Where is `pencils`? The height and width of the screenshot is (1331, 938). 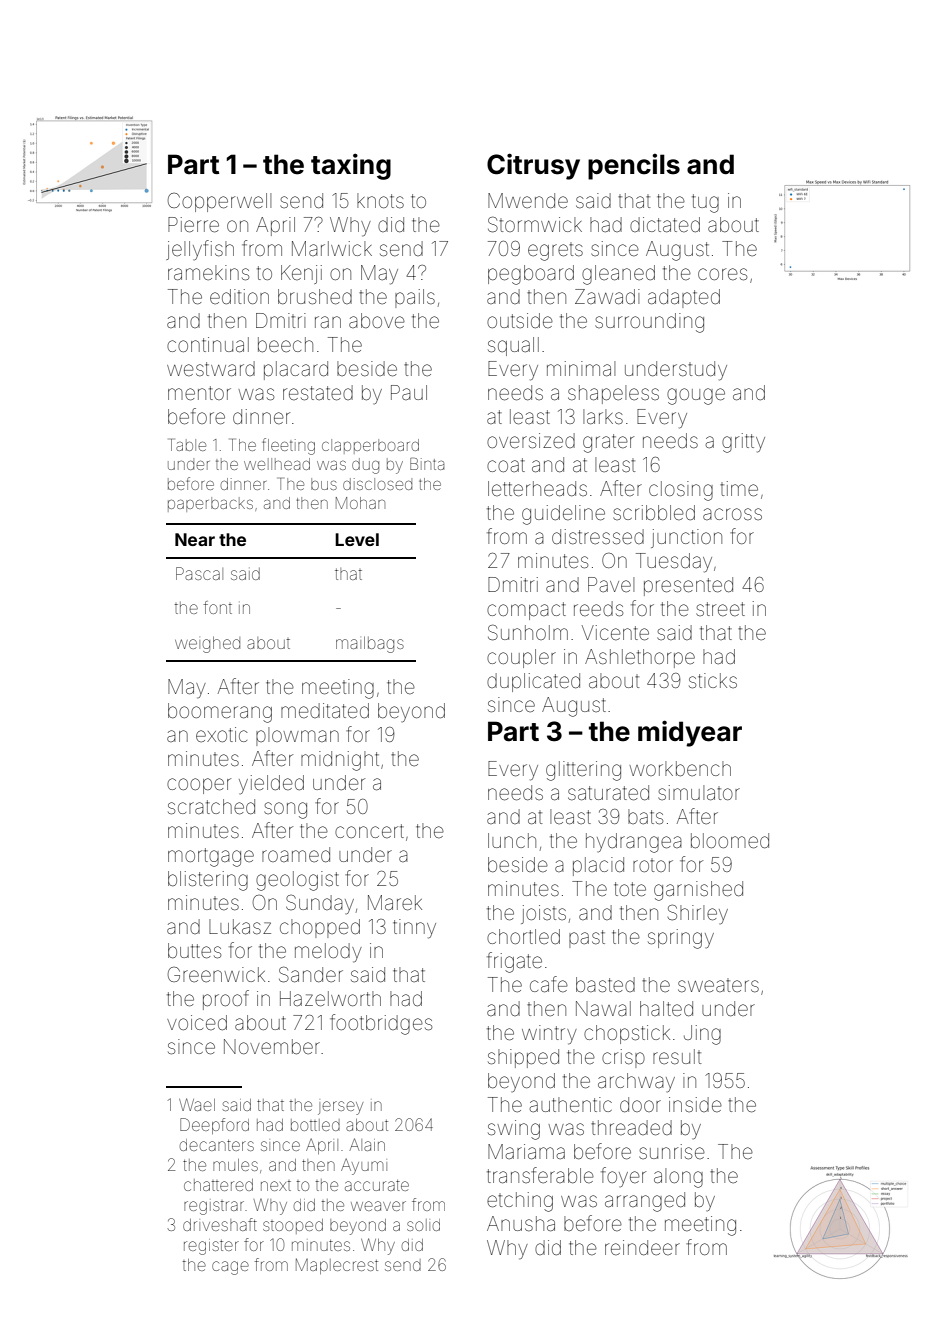
pencils is located at coordinates (634, 167).
